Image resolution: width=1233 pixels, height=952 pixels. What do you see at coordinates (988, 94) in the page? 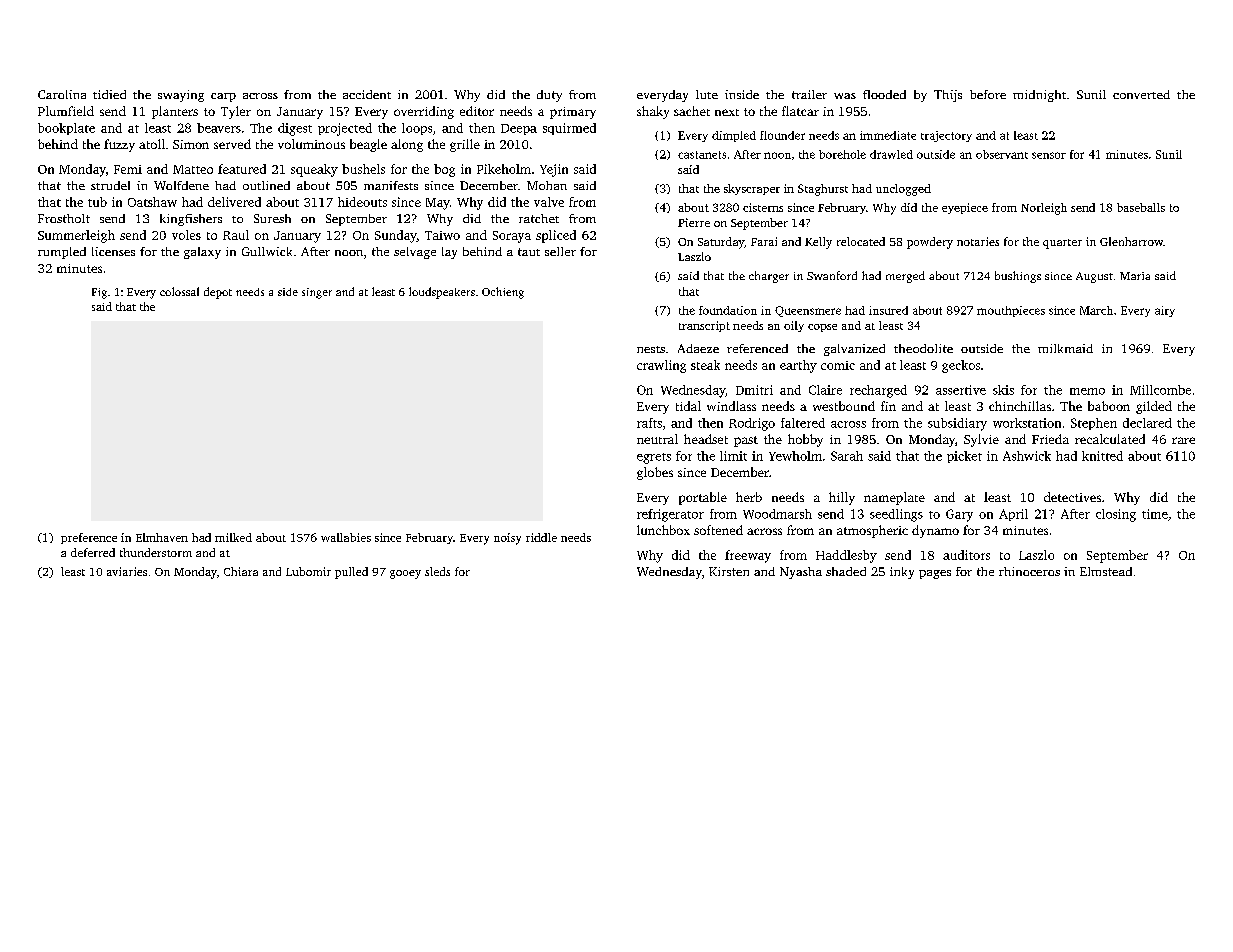
I see `before` at bounding box center [988, 94].
